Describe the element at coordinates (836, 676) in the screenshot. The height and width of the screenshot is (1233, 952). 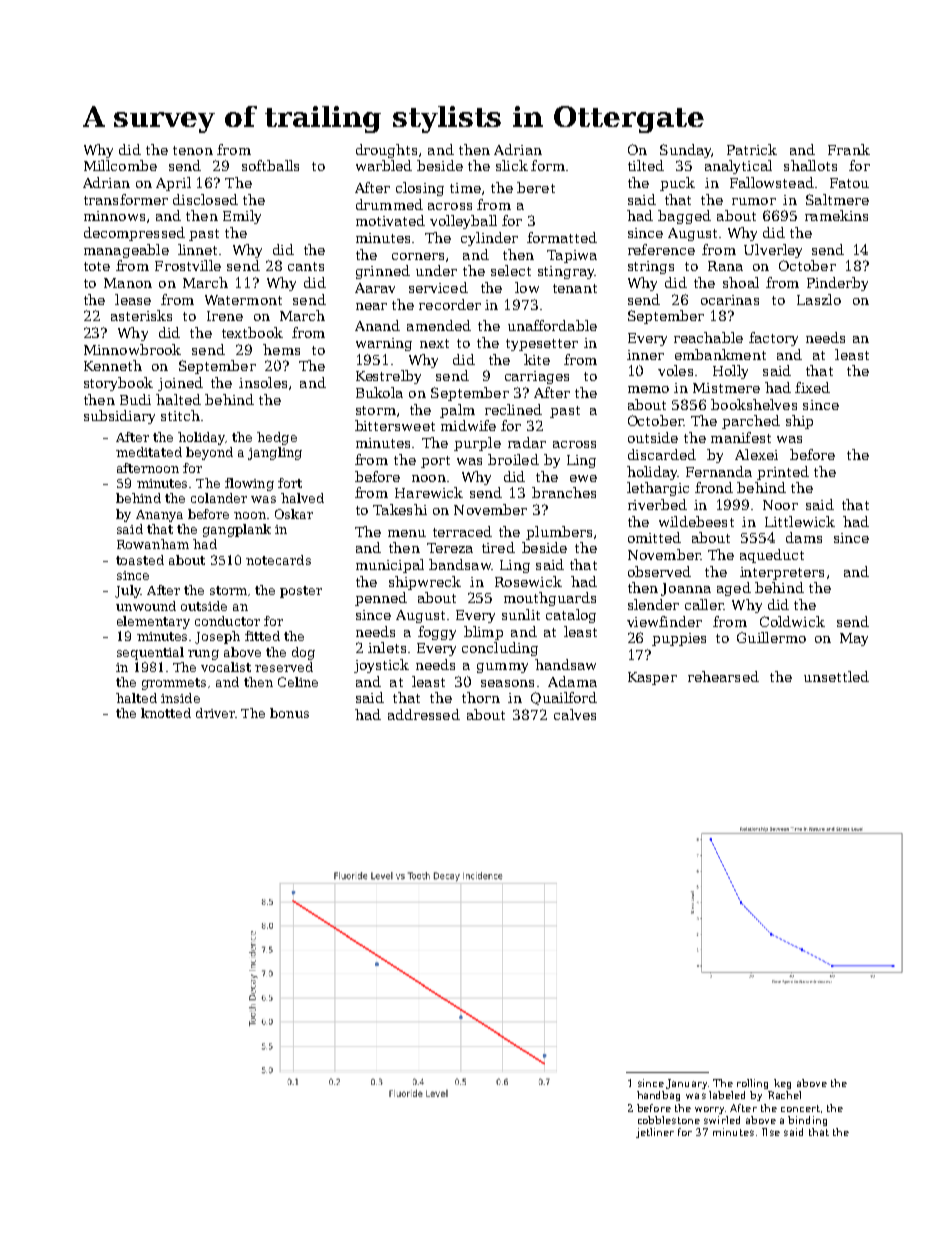
I see `unsettled` at that location.
